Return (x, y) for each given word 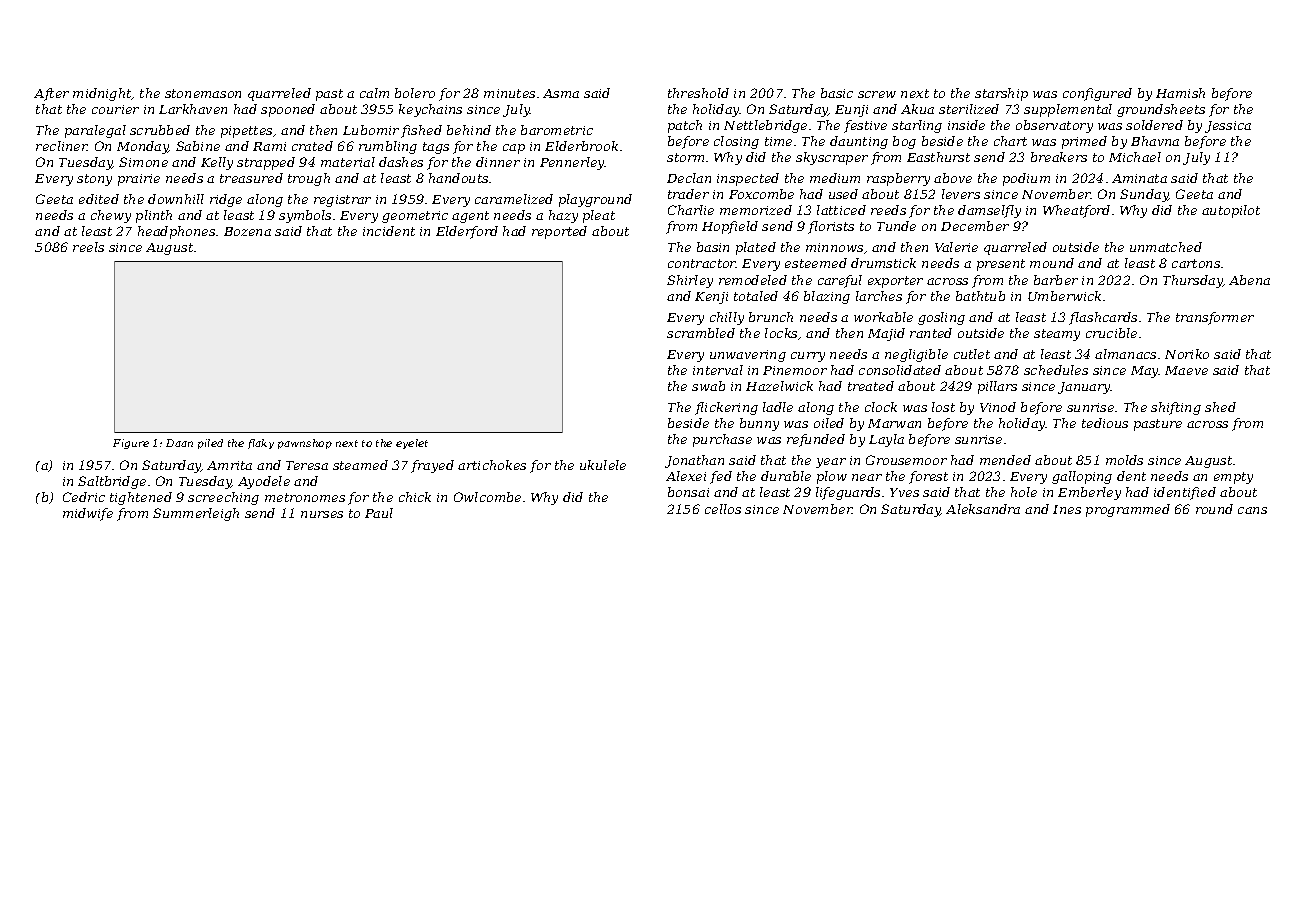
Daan (179, 443)
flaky (261, 444)
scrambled (701, 333)
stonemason (203, 93)
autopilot (1231, 211)
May (1145, 372)
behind (469, 130)
